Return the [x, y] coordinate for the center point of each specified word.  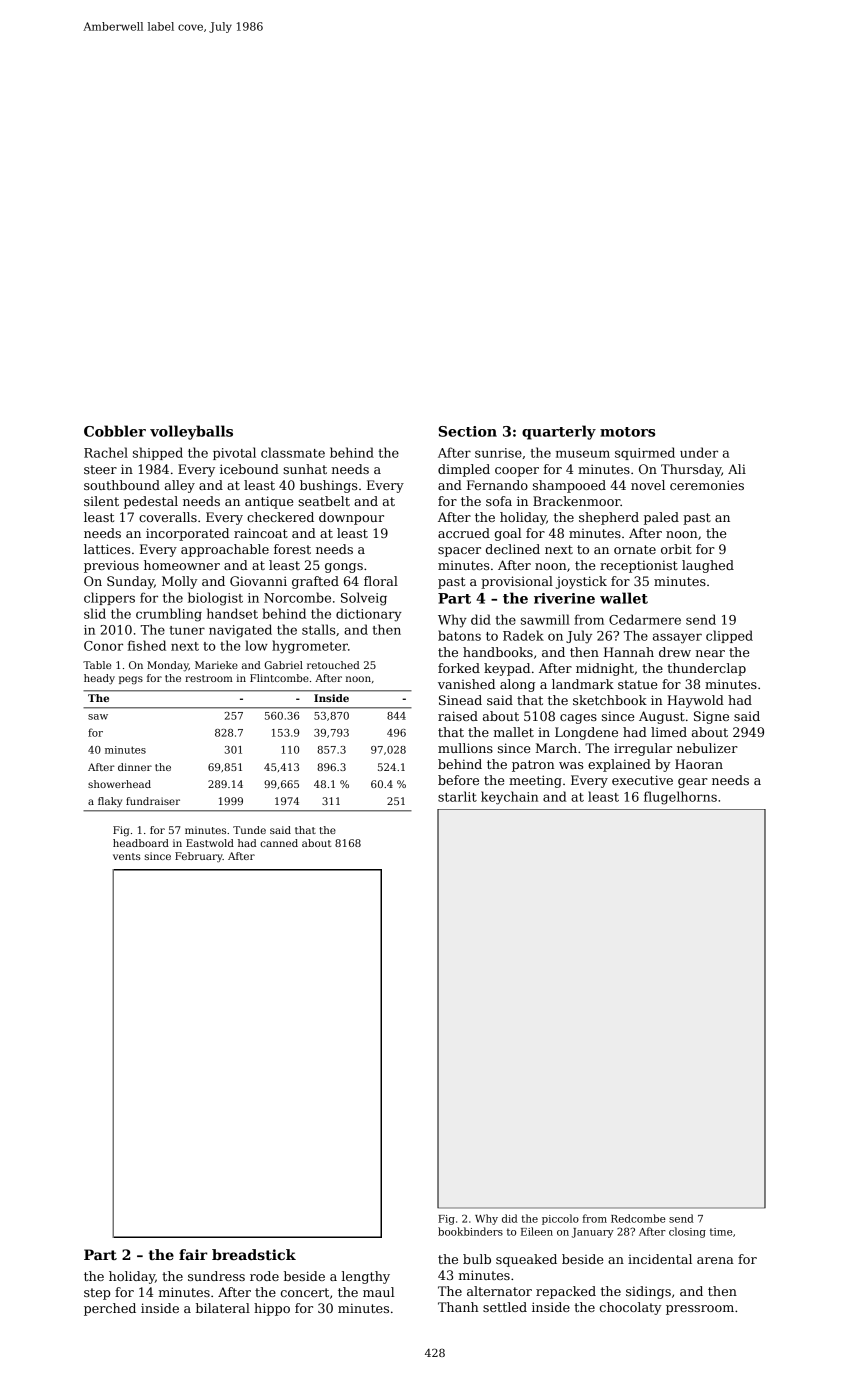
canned [279, 843]
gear [693, 783]
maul [378, 1292]
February [199, 857]
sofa [499, 501]
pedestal [151, 502]
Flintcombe [279, 678]
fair [193, 1254]
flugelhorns [680, 798]
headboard [141, 843]
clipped [729, 636]
